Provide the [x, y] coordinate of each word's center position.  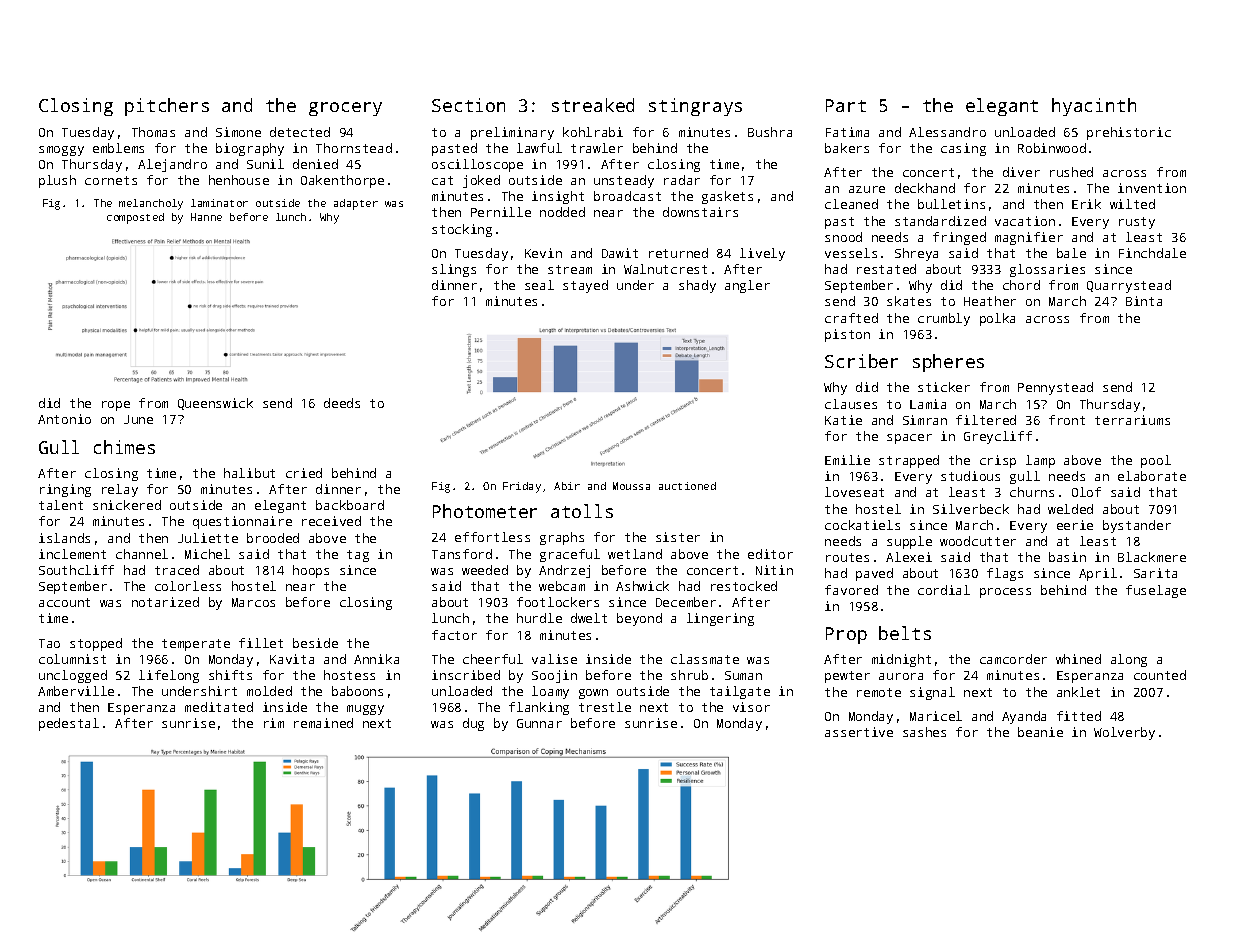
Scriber [861, 361]
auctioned [687, 486]
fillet [261, 643]
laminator [219, 203]
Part [846, 105]
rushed [1071, 172]
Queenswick [215, 404]
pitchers [167, 107]
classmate [705, 659]
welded [1070, 509]
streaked [593, 105]
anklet [1078, 692]
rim [274, 723]
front [1067, 420]
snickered [127, 505]
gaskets [727, 197]
